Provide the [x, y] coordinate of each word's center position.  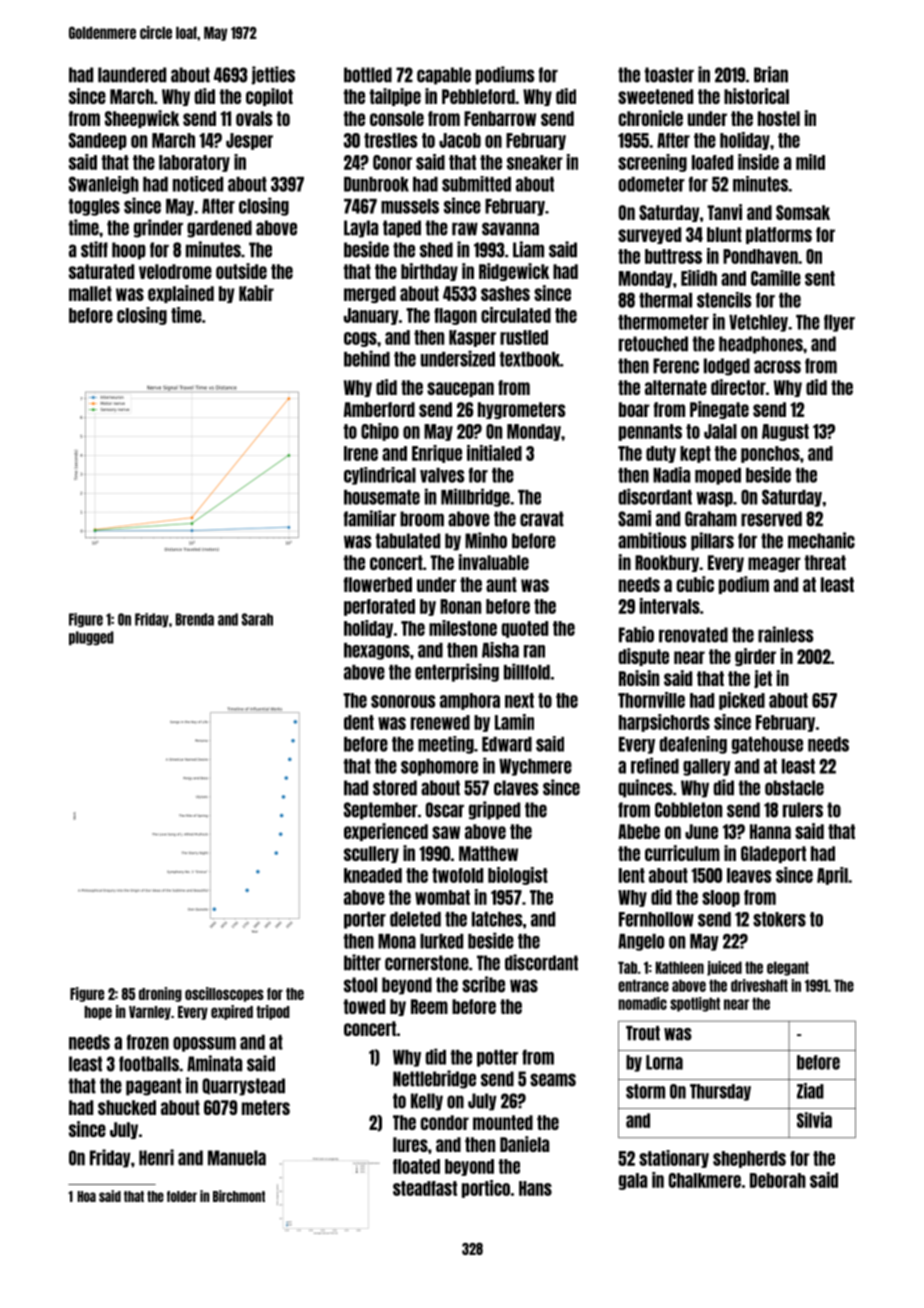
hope [98, 1013]
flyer [839, 323]
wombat [442, 897]
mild [810, 162]
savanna [510, 229]
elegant [788, 968]
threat [825, 562]
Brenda [195, 619]
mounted [503, 1122]
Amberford [379, 409]
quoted [525, 629]
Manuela [237, 1158]
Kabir [256, 293]
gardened [219, 229]
